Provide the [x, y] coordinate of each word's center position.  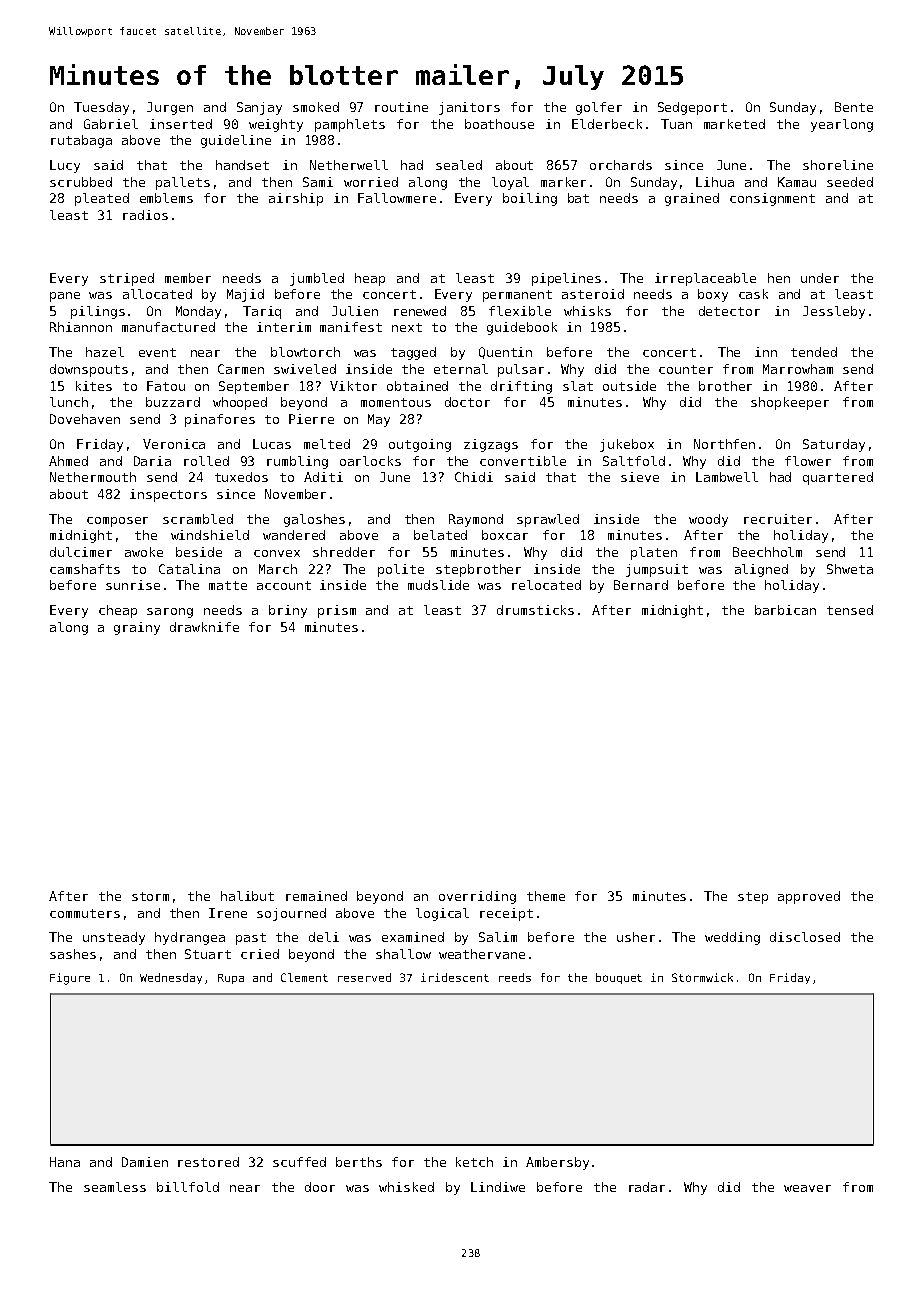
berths [359, 1162]
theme [546, 896]
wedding [732, 938]
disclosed [805, 937]
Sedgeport [692, 108]
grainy [137, 628]
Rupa [231, 979]
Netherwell [349, 165]
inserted [181, 124]
